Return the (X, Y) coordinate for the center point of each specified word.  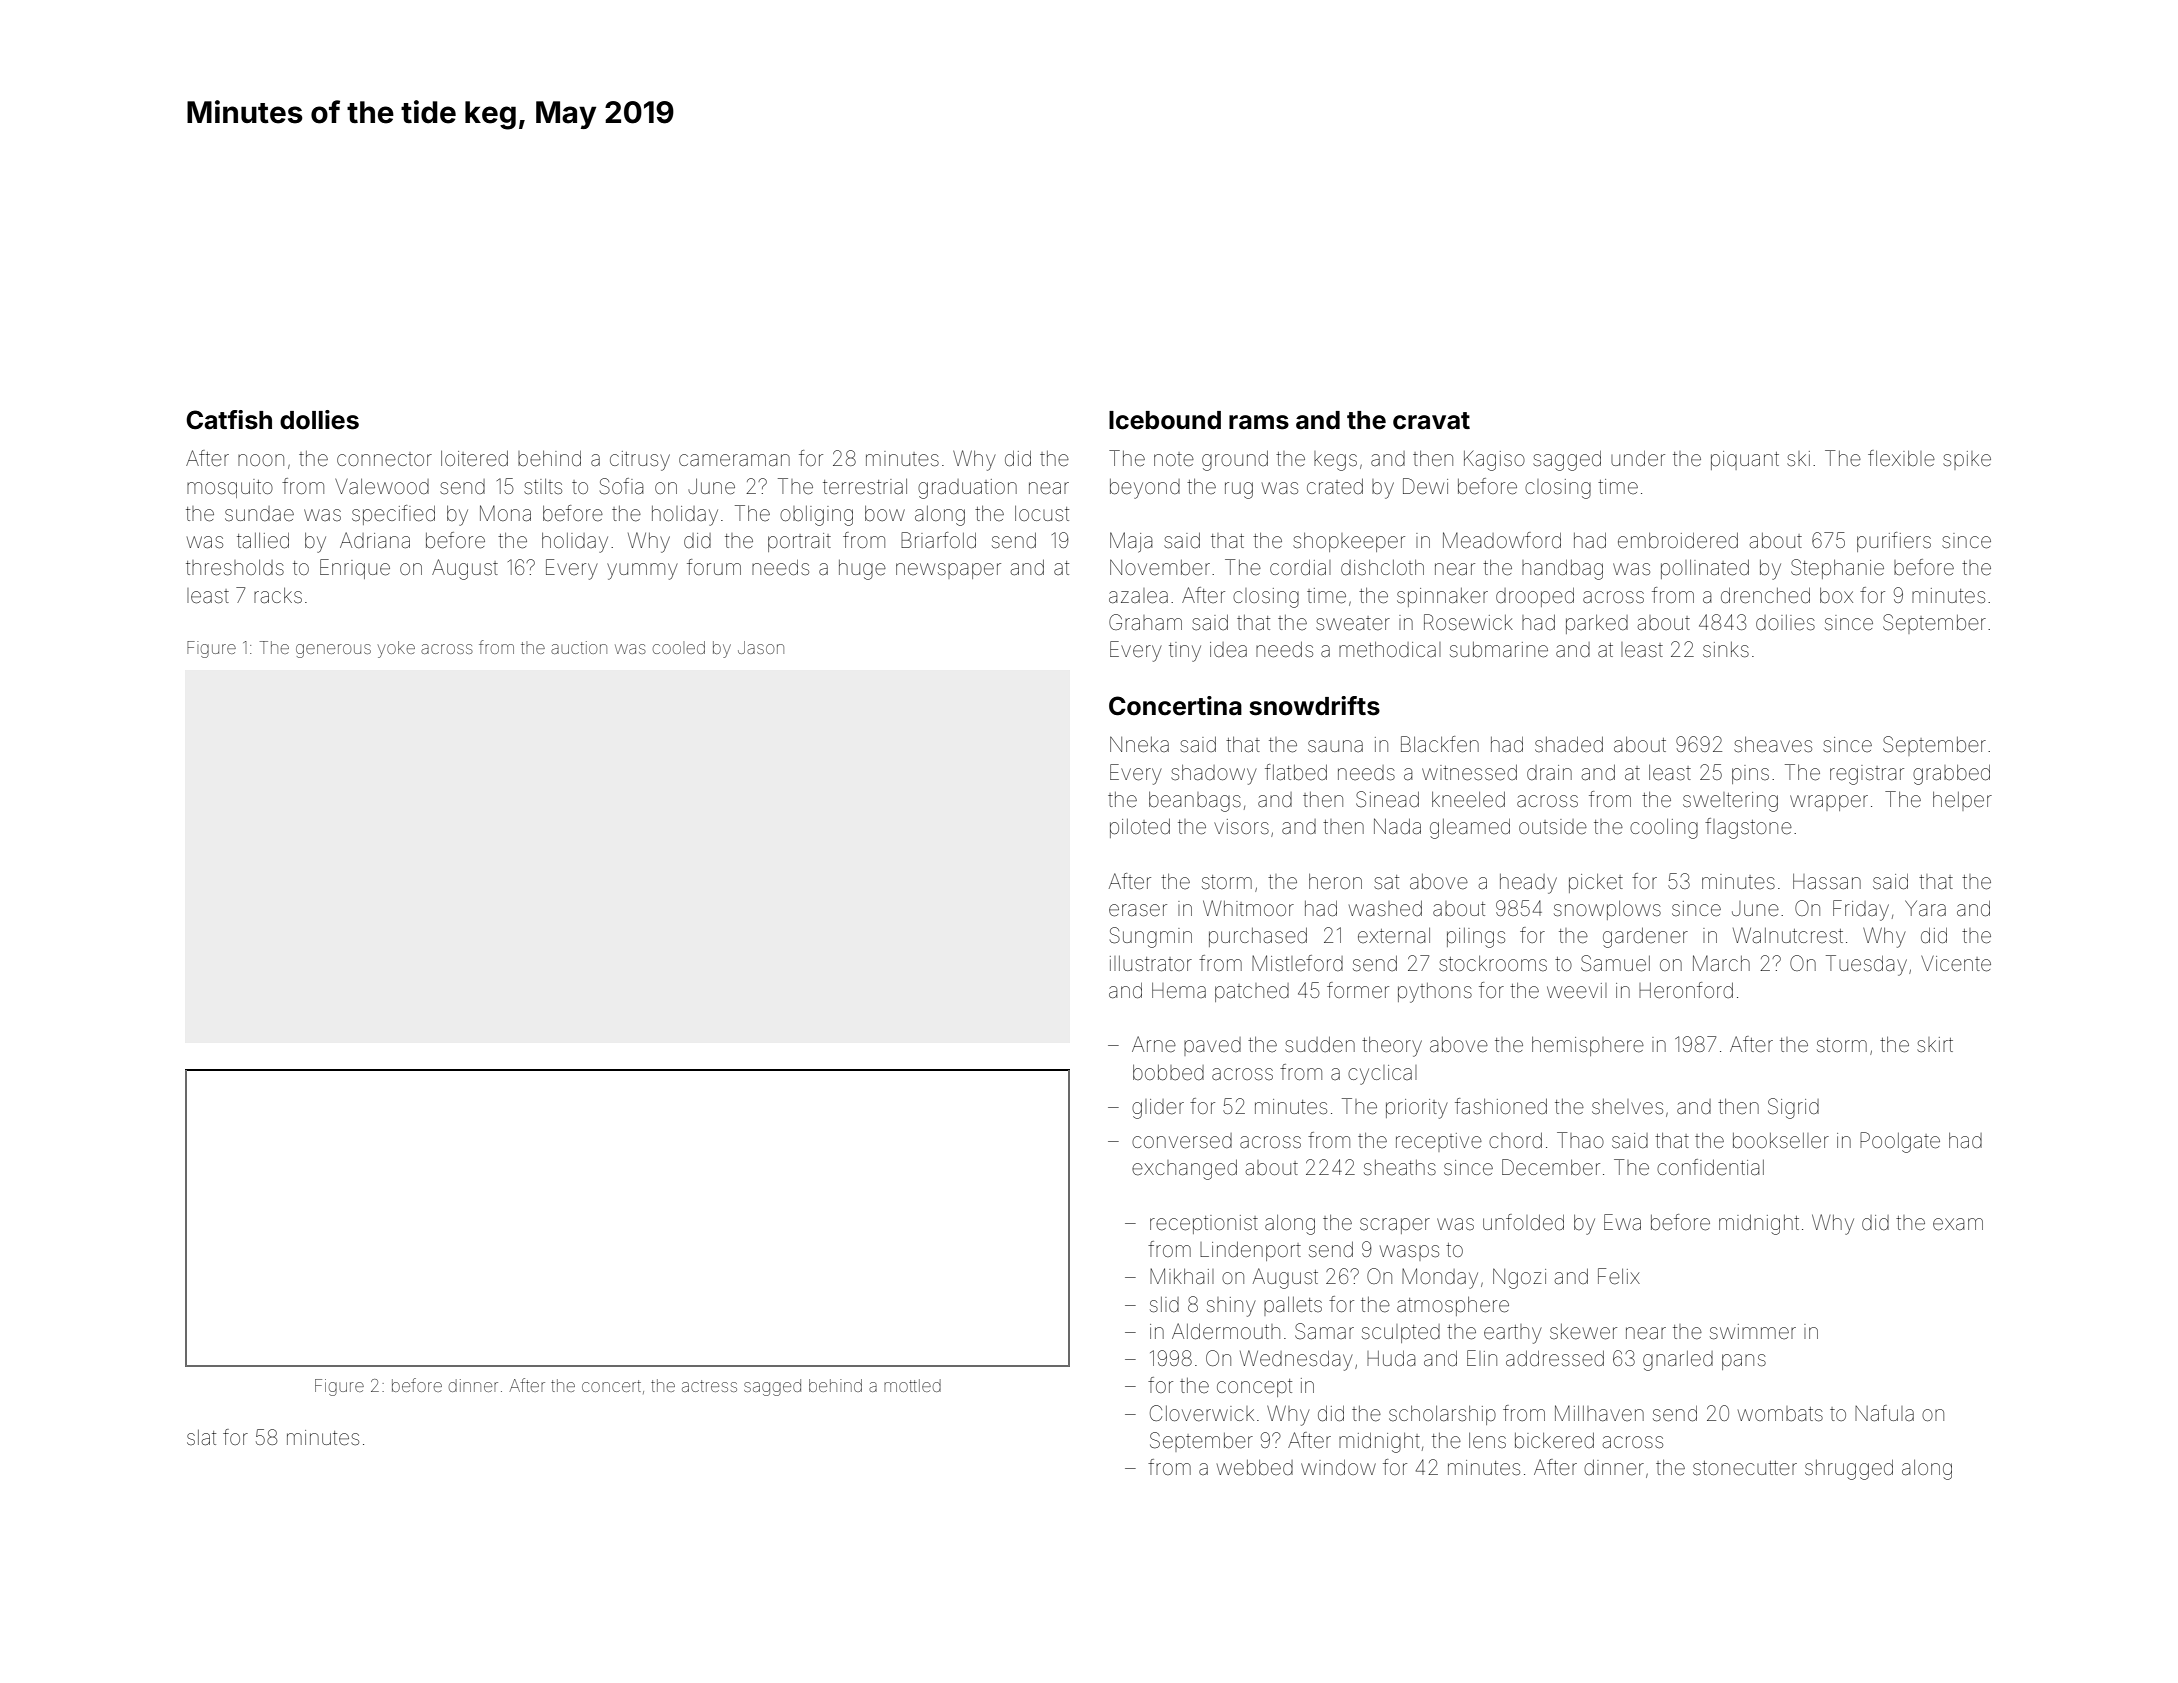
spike (1967, 460)
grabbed (1951, 775)
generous (333, 651)
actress (709, 1386)
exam (1958, 1224)
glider (1158, 1109)
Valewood (382, 487)
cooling (1664, 829)
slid (1164, 1305)
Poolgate (1900, 1142)
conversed (1182, 1141)
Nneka (1139, 744)
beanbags (1195, 802)
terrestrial (865, 487)
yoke (396, 649)
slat (201, 1437)
